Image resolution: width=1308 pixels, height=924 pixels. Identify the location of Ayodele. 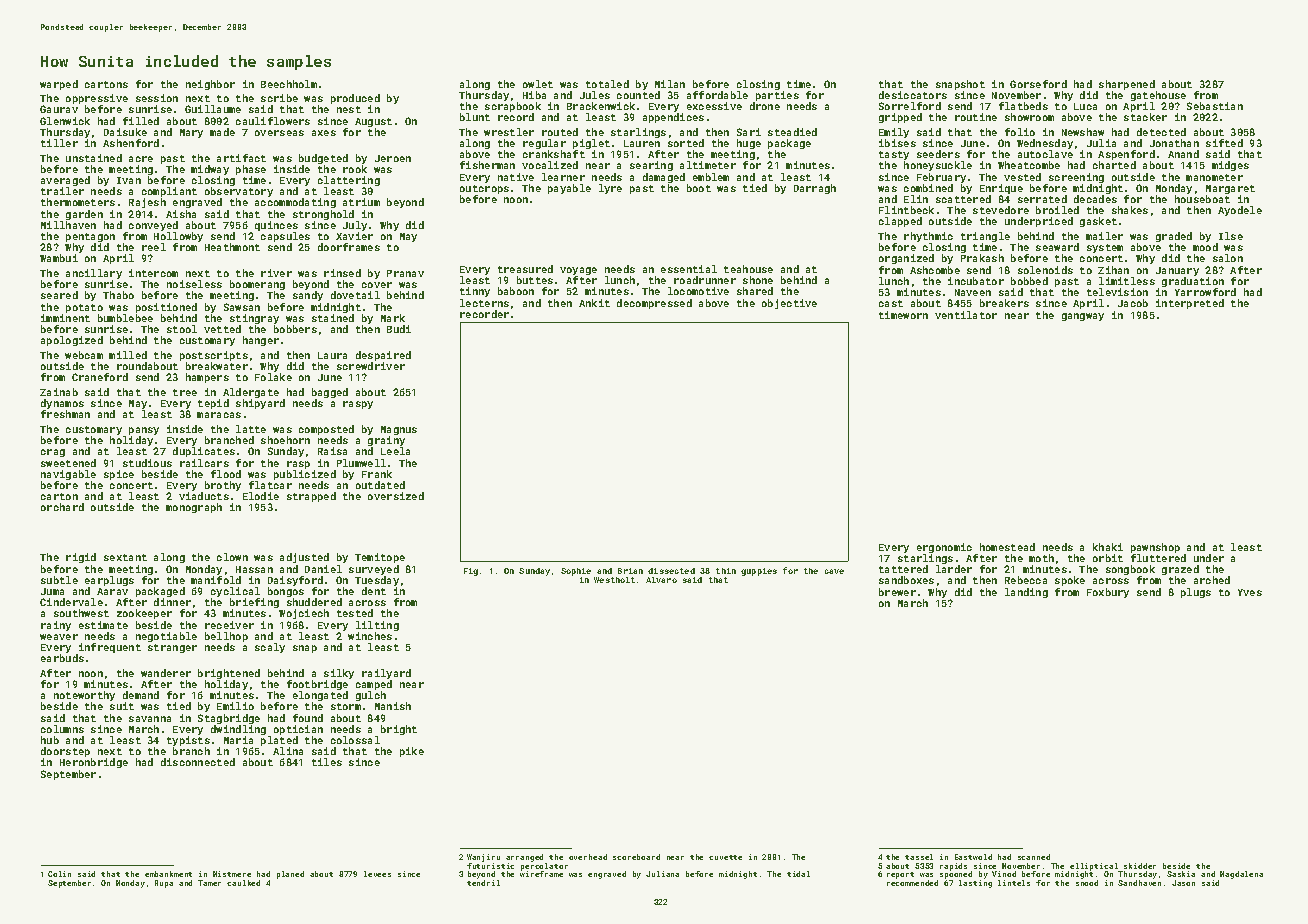
(1240, 211).
